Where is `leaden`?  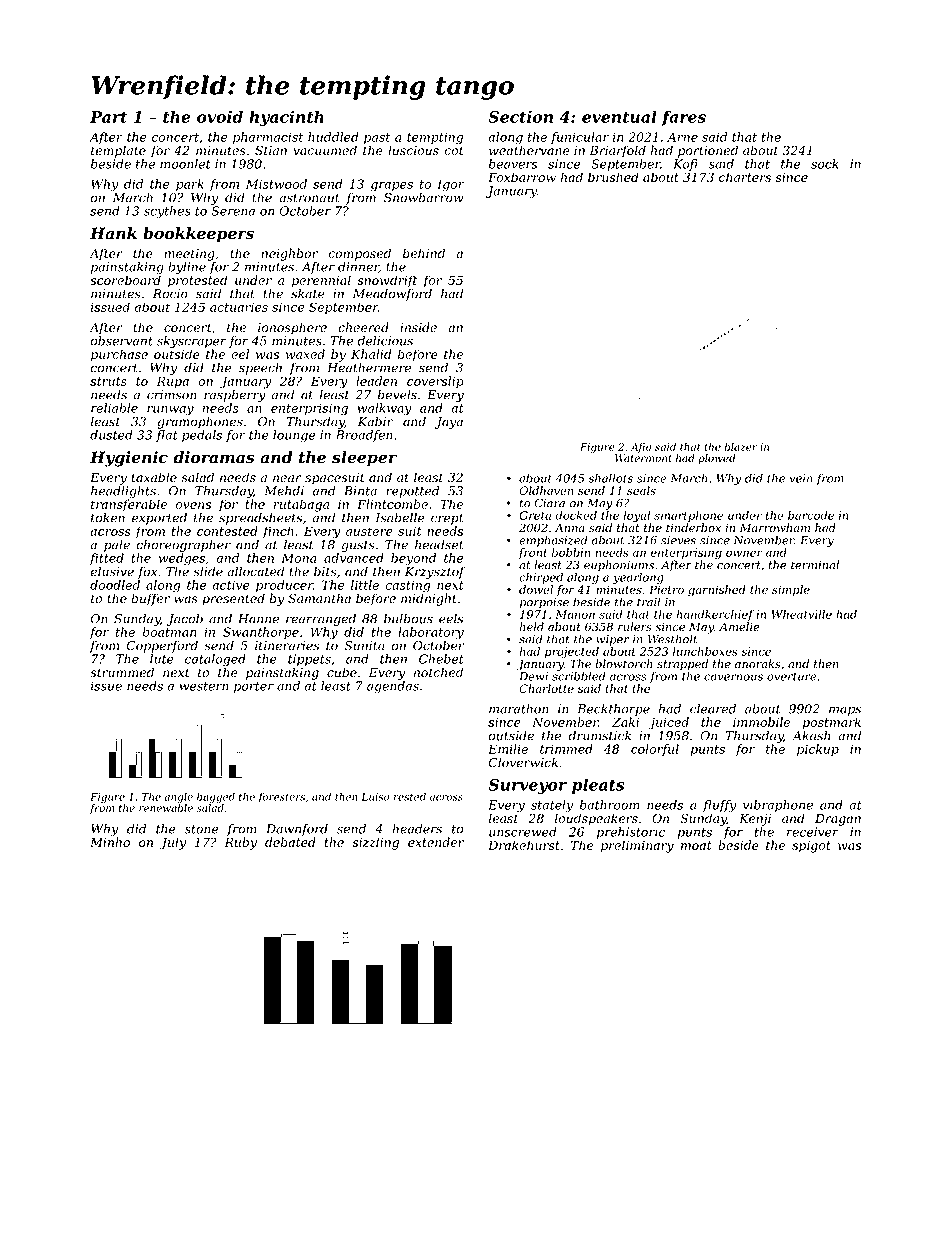
leaden is located at coordinates (376, 381).
